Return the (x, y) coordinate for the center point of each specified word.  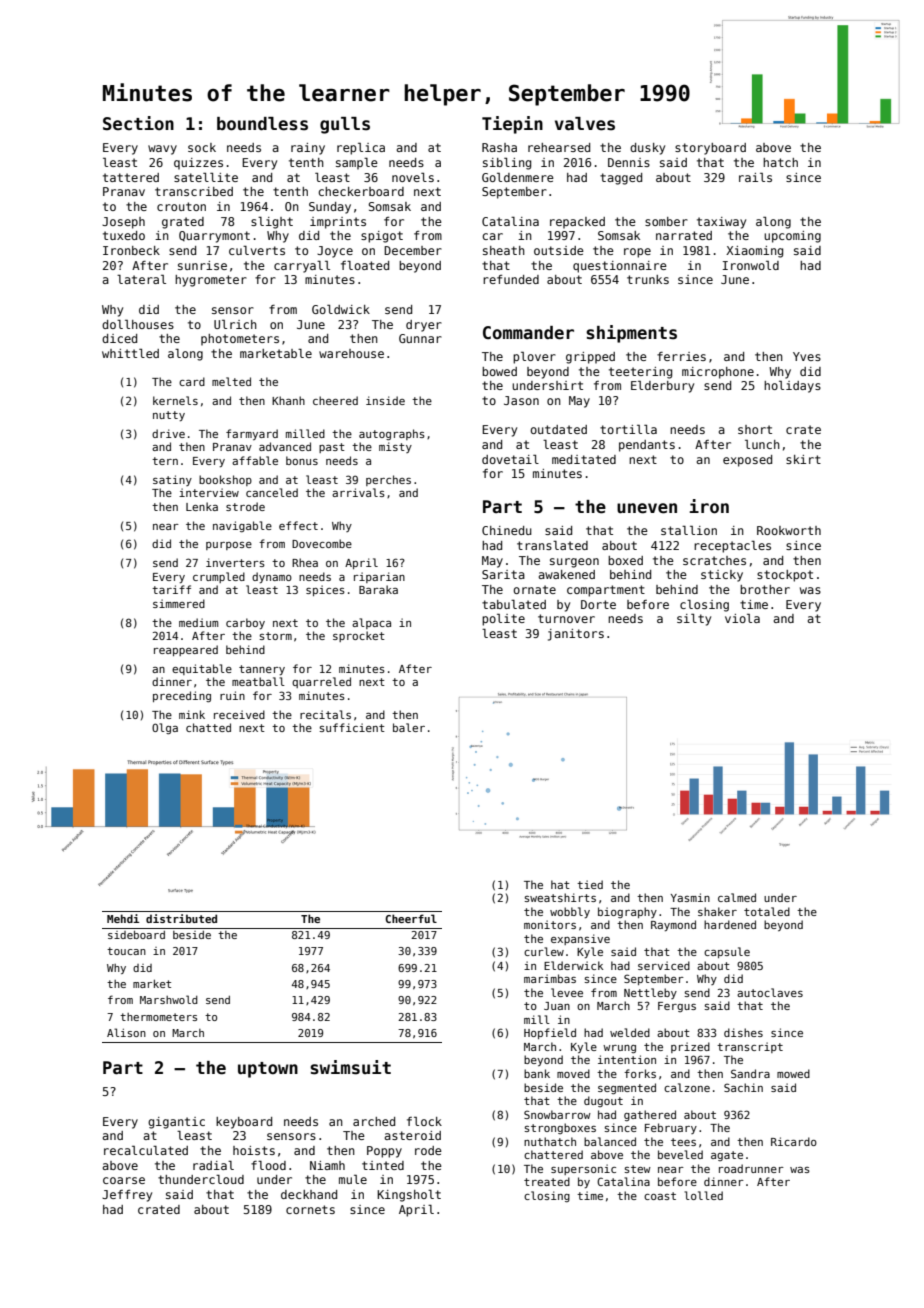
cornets (310, 1209)
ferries (681, 356)
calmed (737, 897)
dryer (424, 326)
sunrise (202, 265)
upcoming (792, 237)
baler (409, 727)
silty (694, 619)
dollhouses (138, 324)
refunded (511, 279)
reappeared (186, 650)
